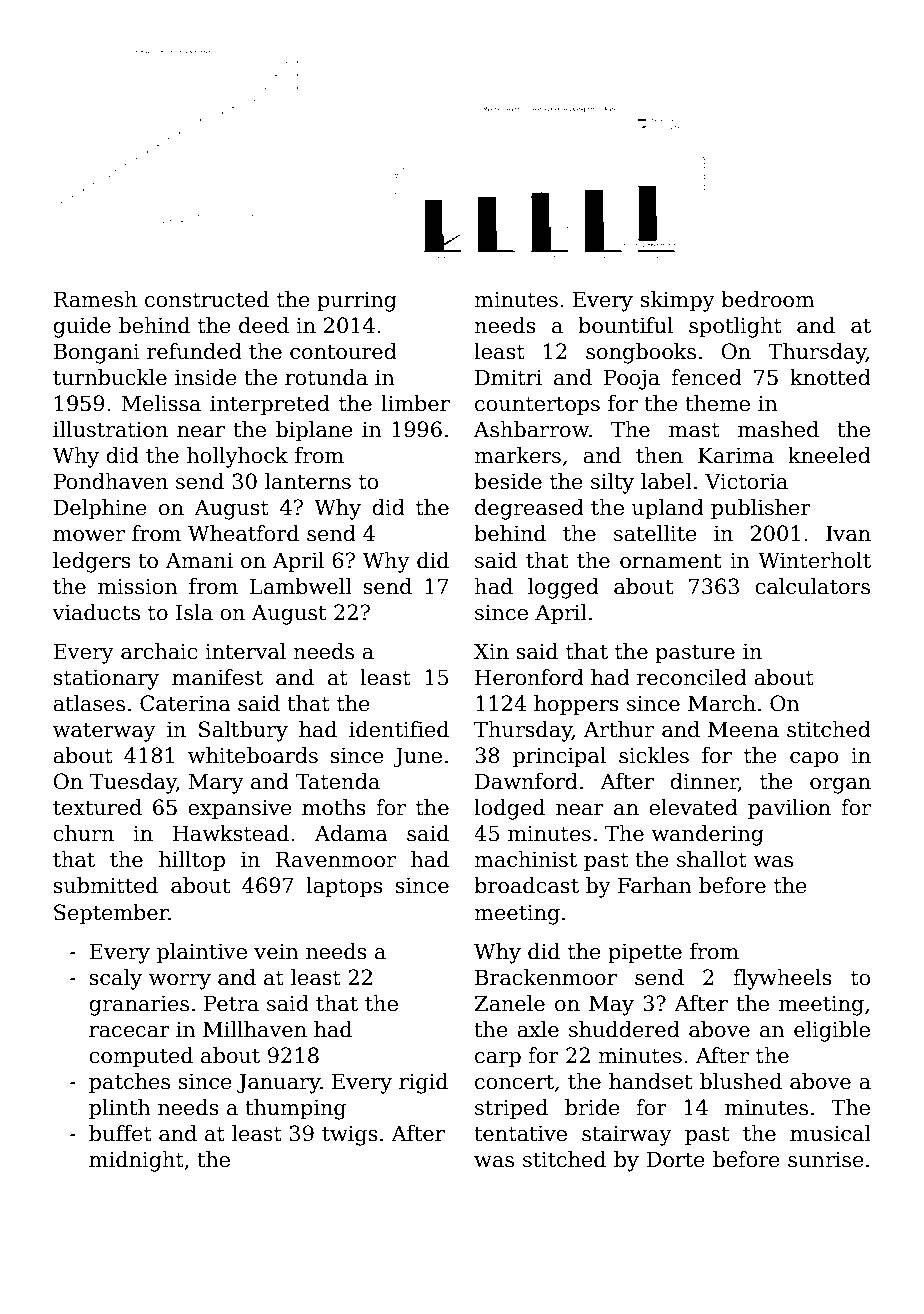 This document has width=924, height=1314. I want to click on archaic, so click(159, 651).
